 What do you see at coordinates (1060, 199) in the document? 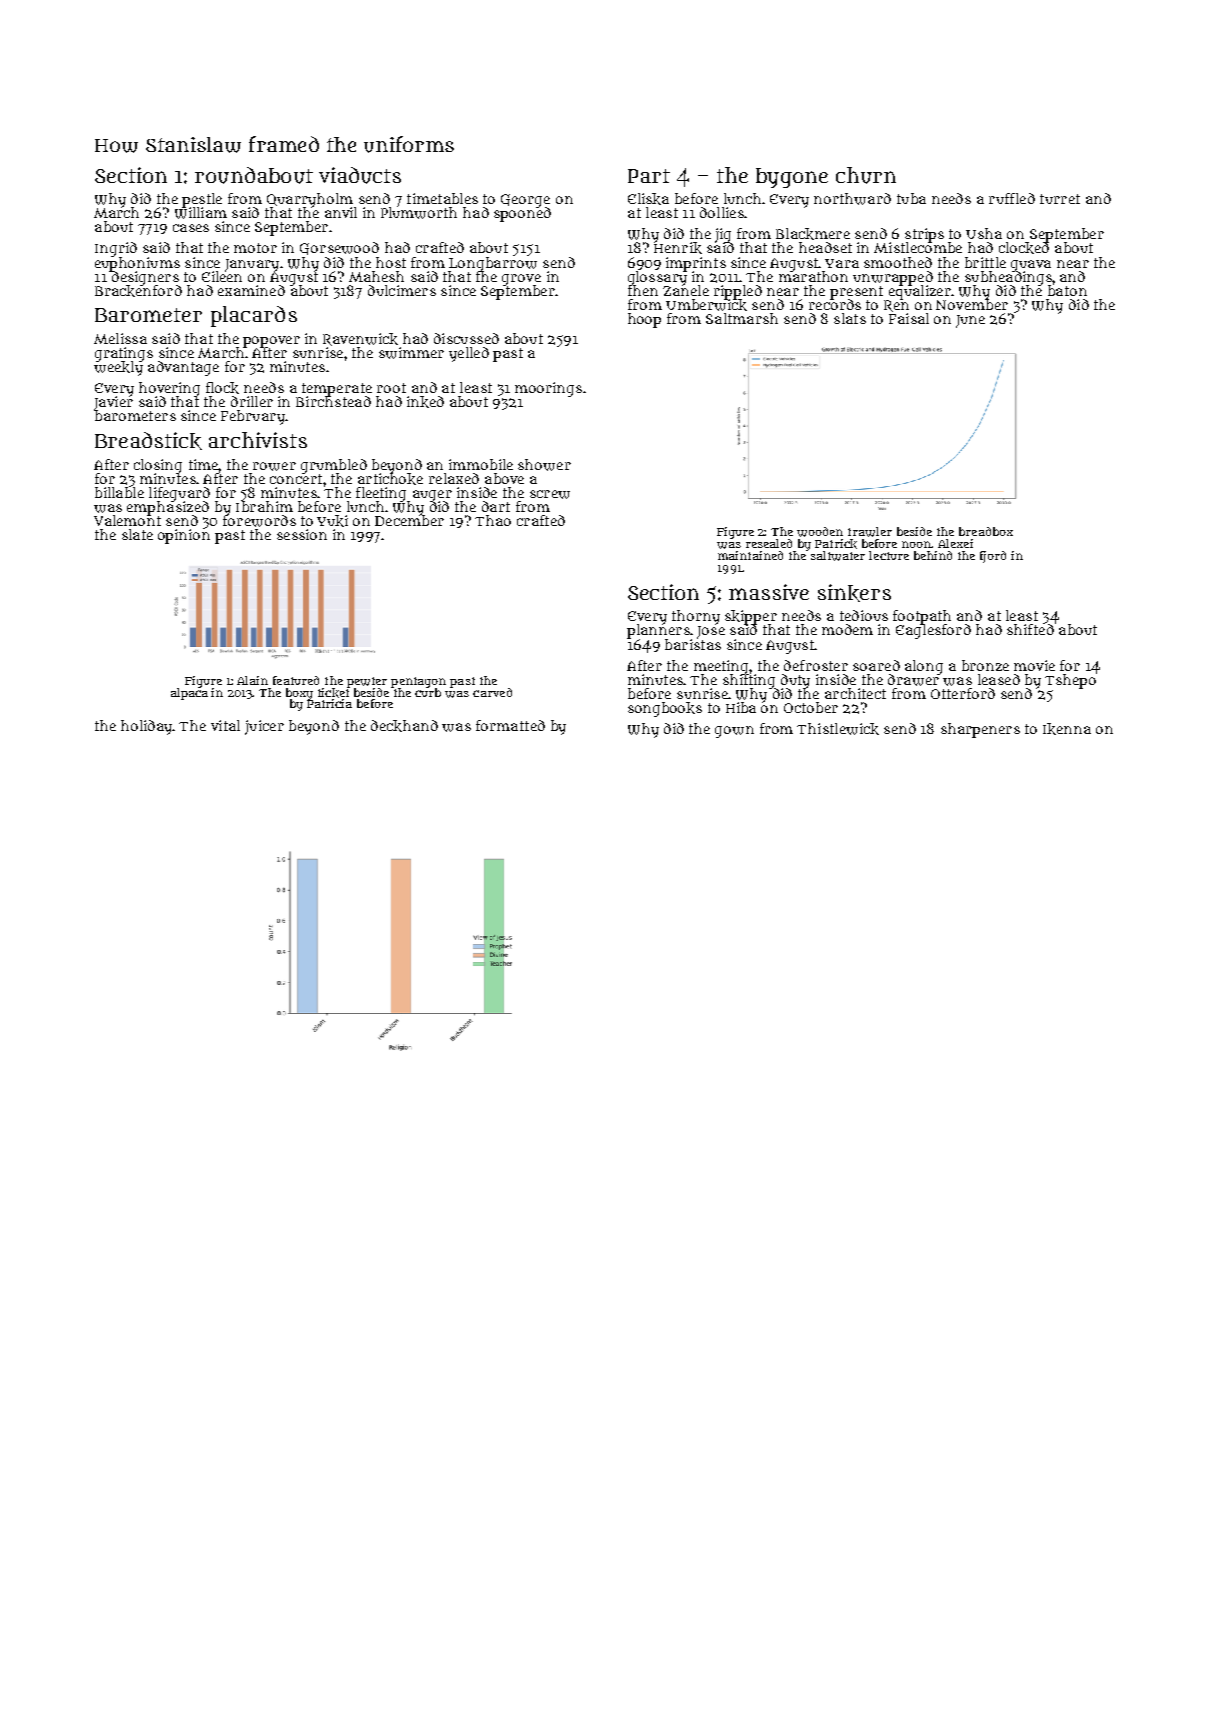
I see `turret` at bounding box center [1060, 199].
